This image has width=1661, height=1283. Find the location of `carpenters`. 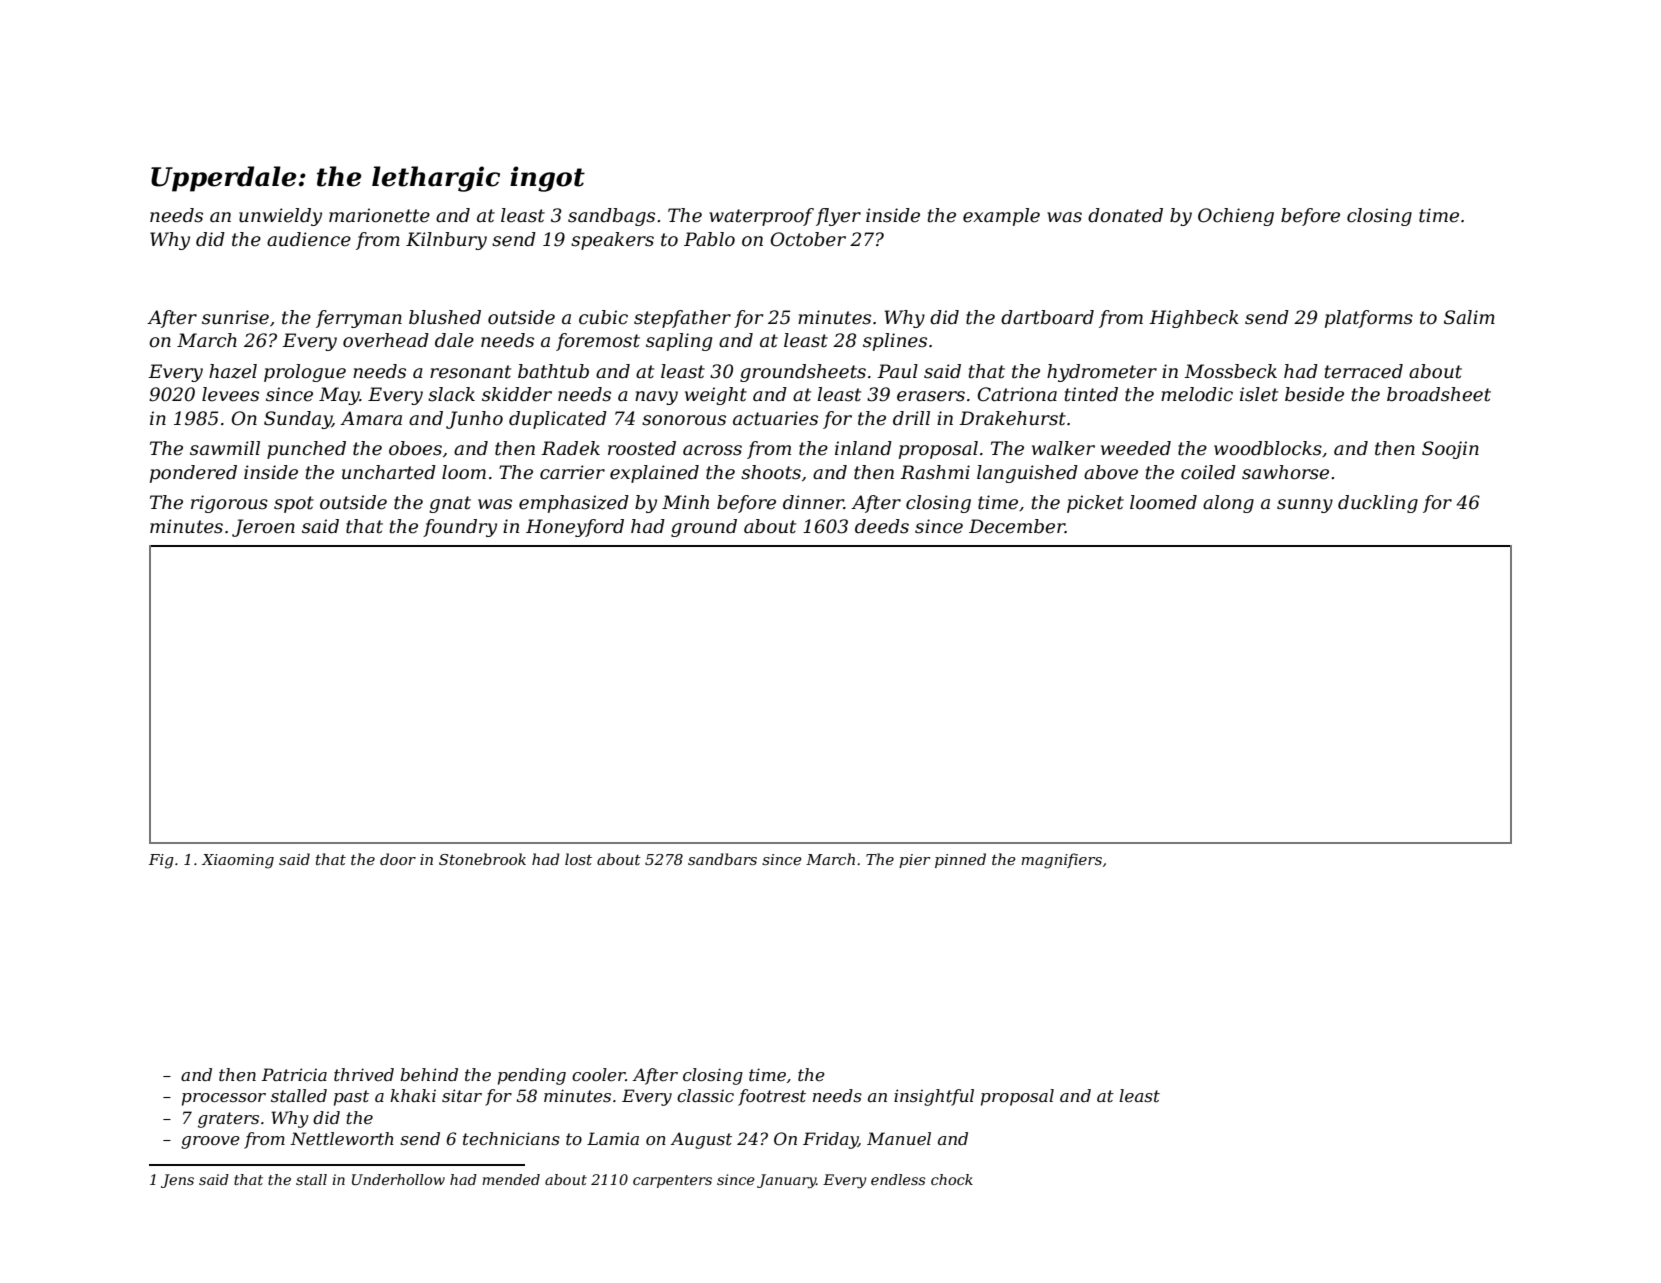

carpenters is located at coordinates (672, 1181).
